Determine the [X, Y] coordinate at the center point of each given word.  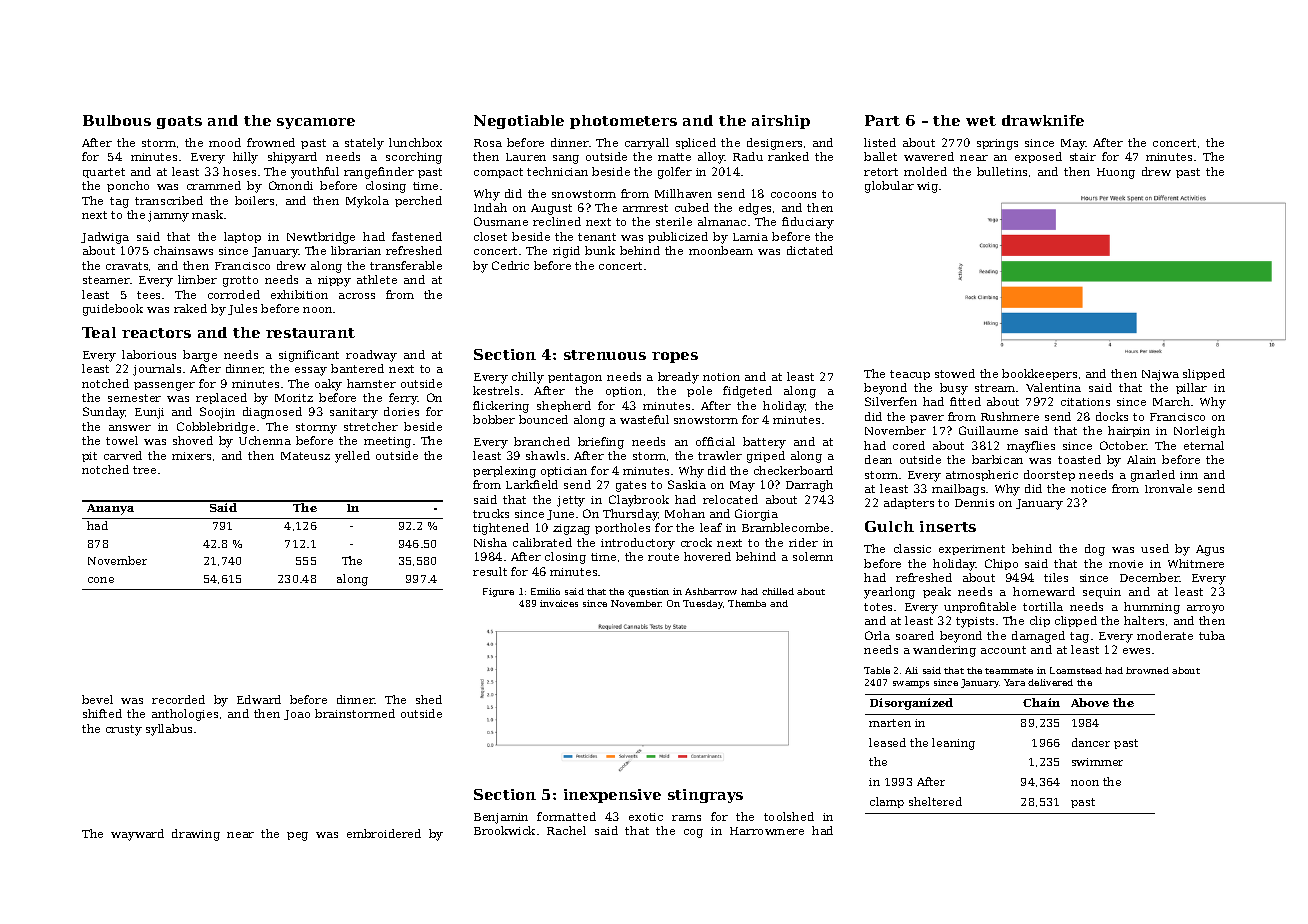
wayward [137, 835]
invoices [559, 603]
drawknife [1043, 120]
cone [101, 580]
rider [803, 542]
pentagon [575, 378]
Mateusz [305, 456]
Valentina [1053, 387]
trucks [491, 513]
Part [882, 120]
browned [1147, 670]
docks [1112, 416]
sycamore [316, 123]
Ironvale [1168, 488]
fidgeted [747, 392]
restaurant [310, 333]
